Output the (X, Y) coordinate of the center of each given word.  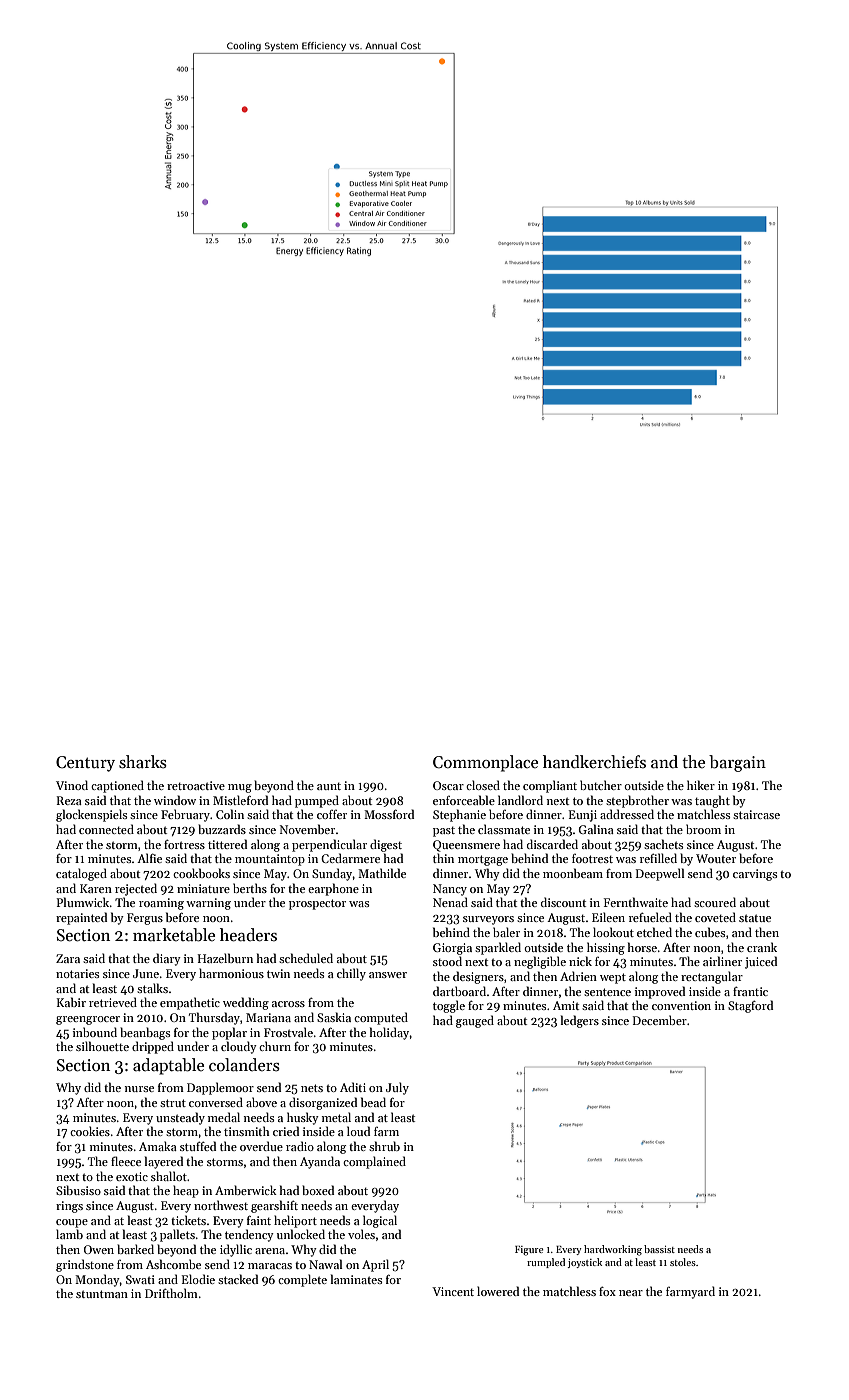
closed (483, 785)
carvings (755, 875)
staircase (756, 814)
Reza (69, 800)
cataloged (81, 874)
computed (381, 1018)
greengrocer (88, 1020)
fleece (126, 1161)
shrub (384, 1146)
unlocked (301, 1234)
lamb (69, 1234)
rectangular (712, 977)
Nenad (450, 902)
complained (374, 1162)
